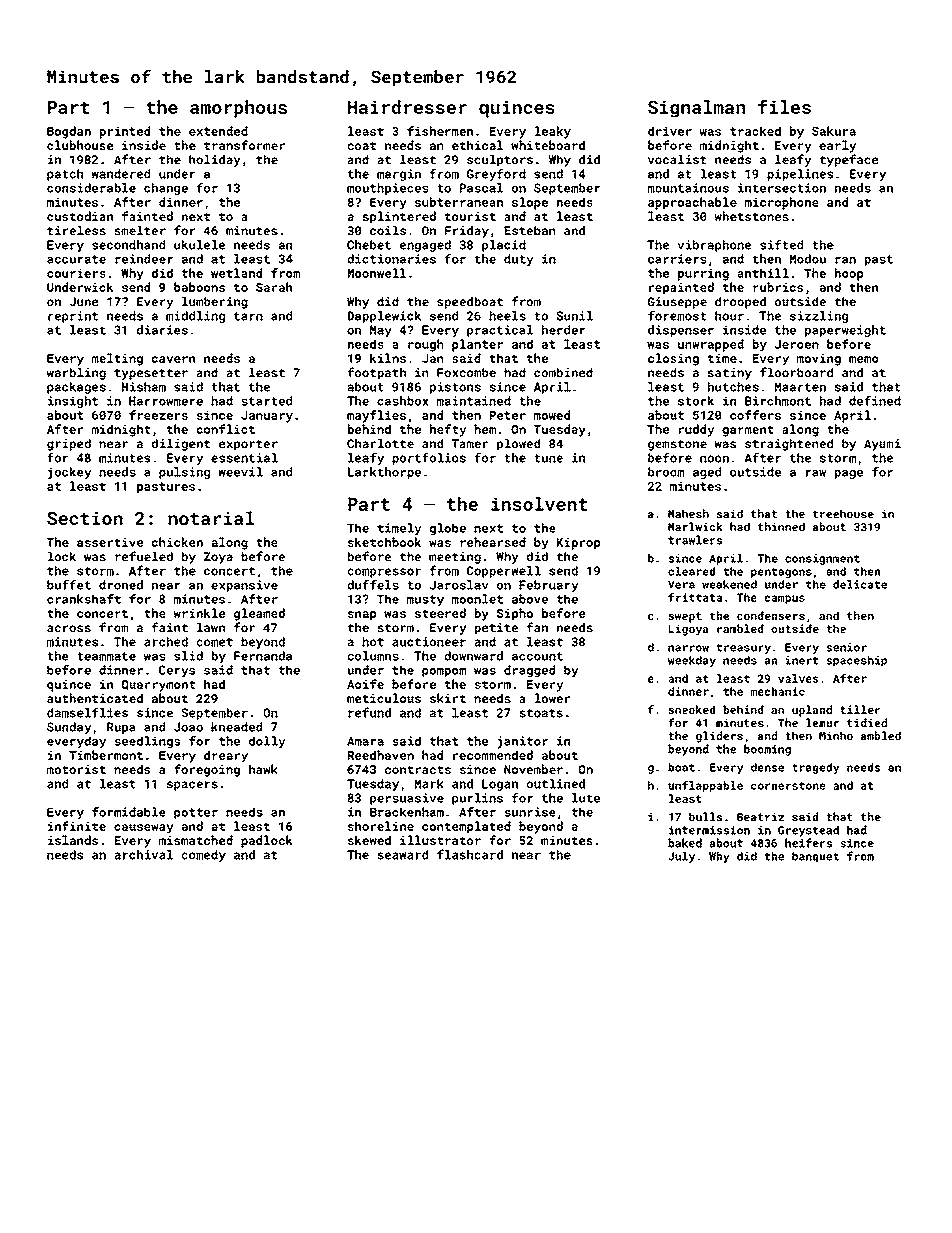 The image size is (952, 1233). I want to click on columns, so click(373, 656).
